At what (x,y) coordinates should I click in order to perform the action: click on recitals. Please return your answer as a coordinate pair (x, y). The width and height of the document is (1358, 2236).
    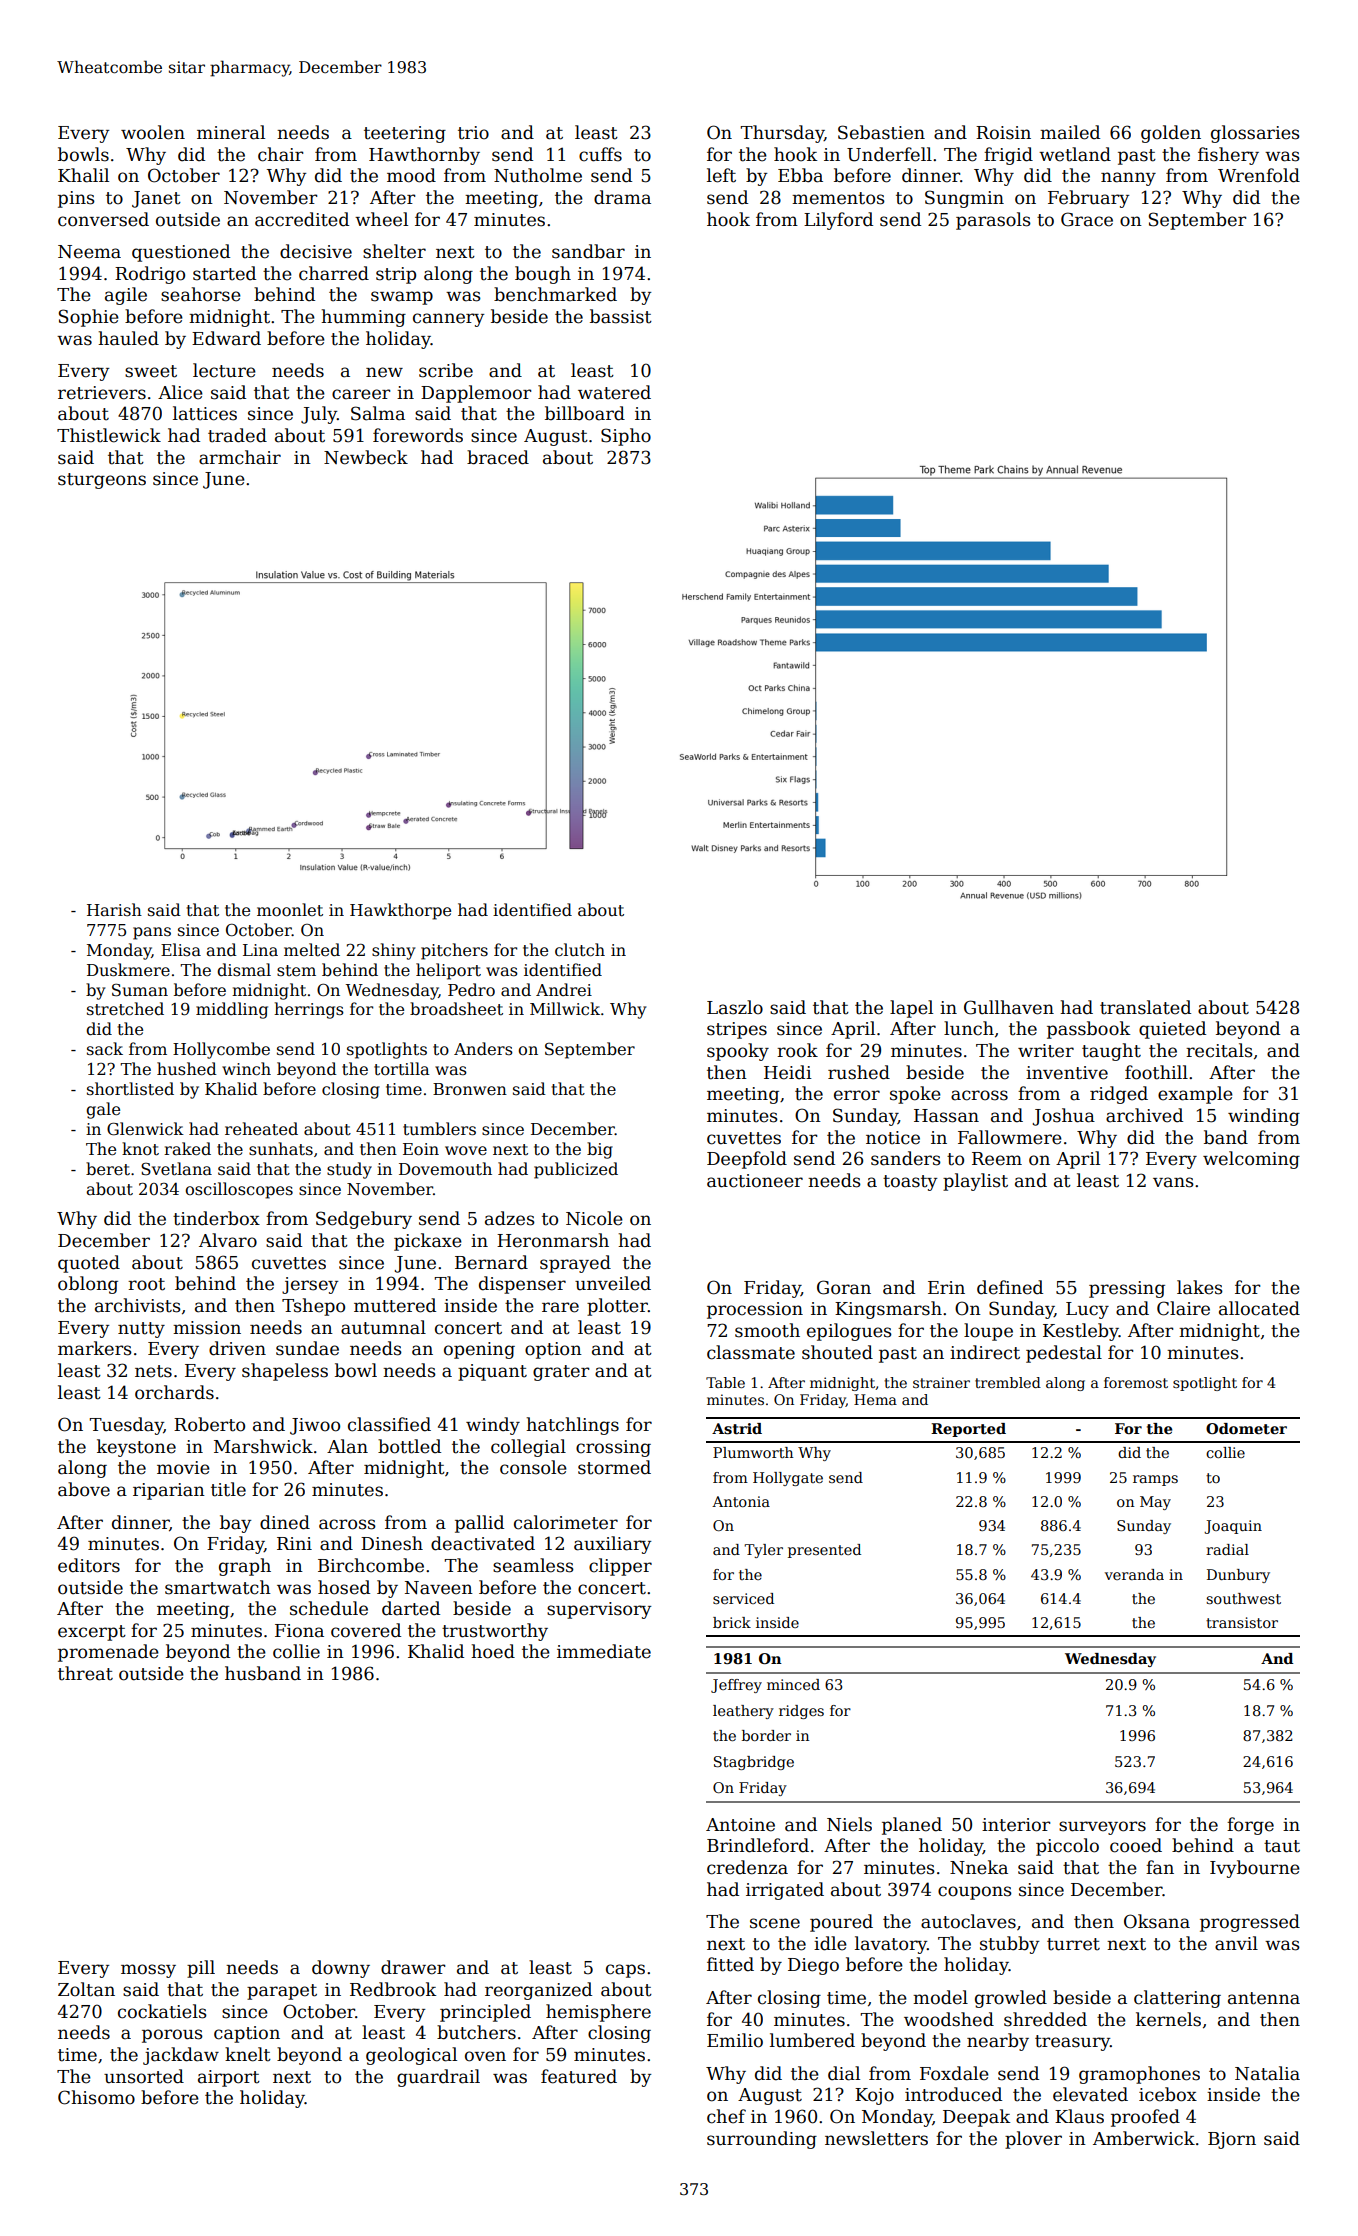
    Looking at the image, I should click on (1219, 1050).
